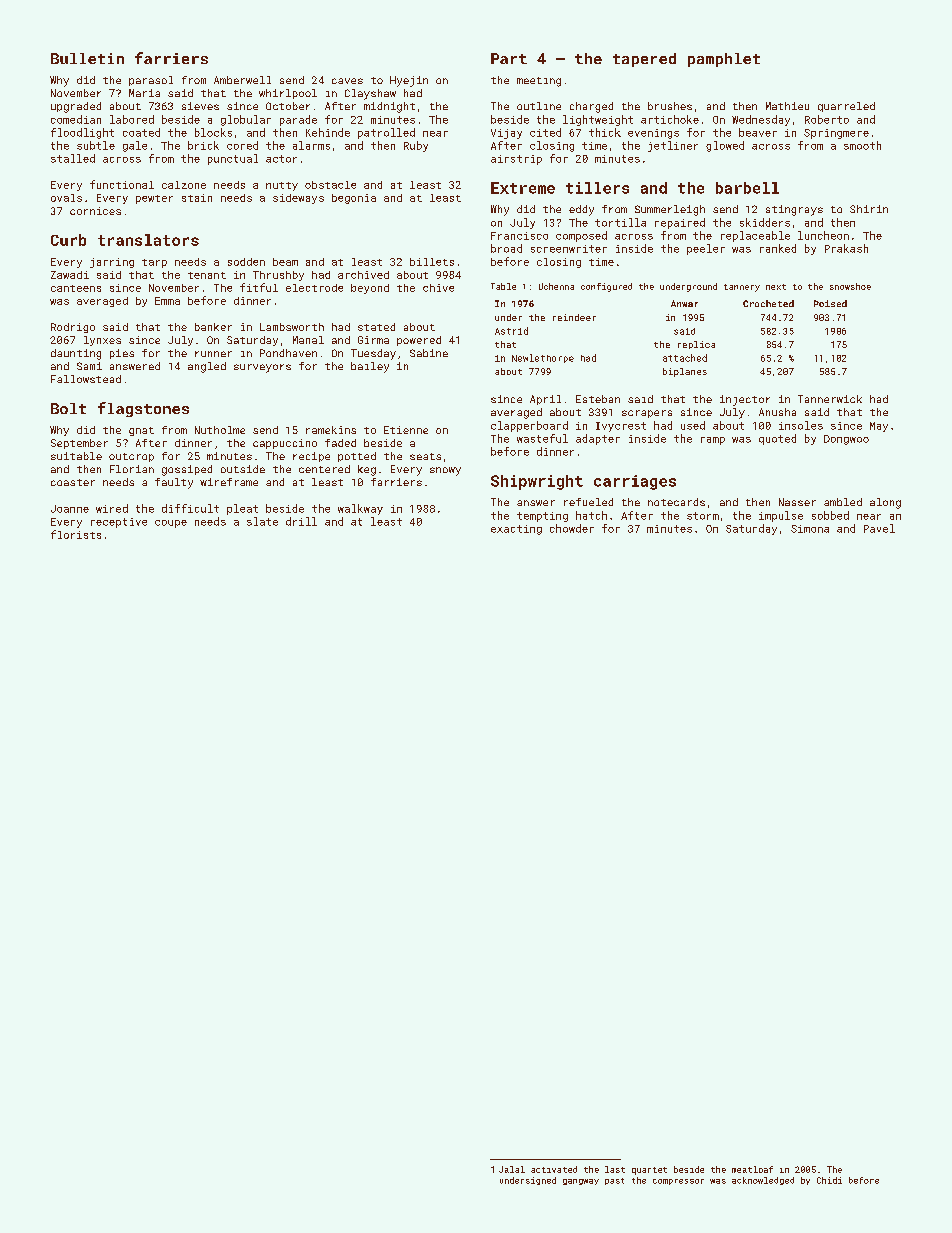 The image size is (952, 1233). What do you see at coordinates (151, 81) in the screenshot?
I see `parasol` at bounding box center [151, 81].
